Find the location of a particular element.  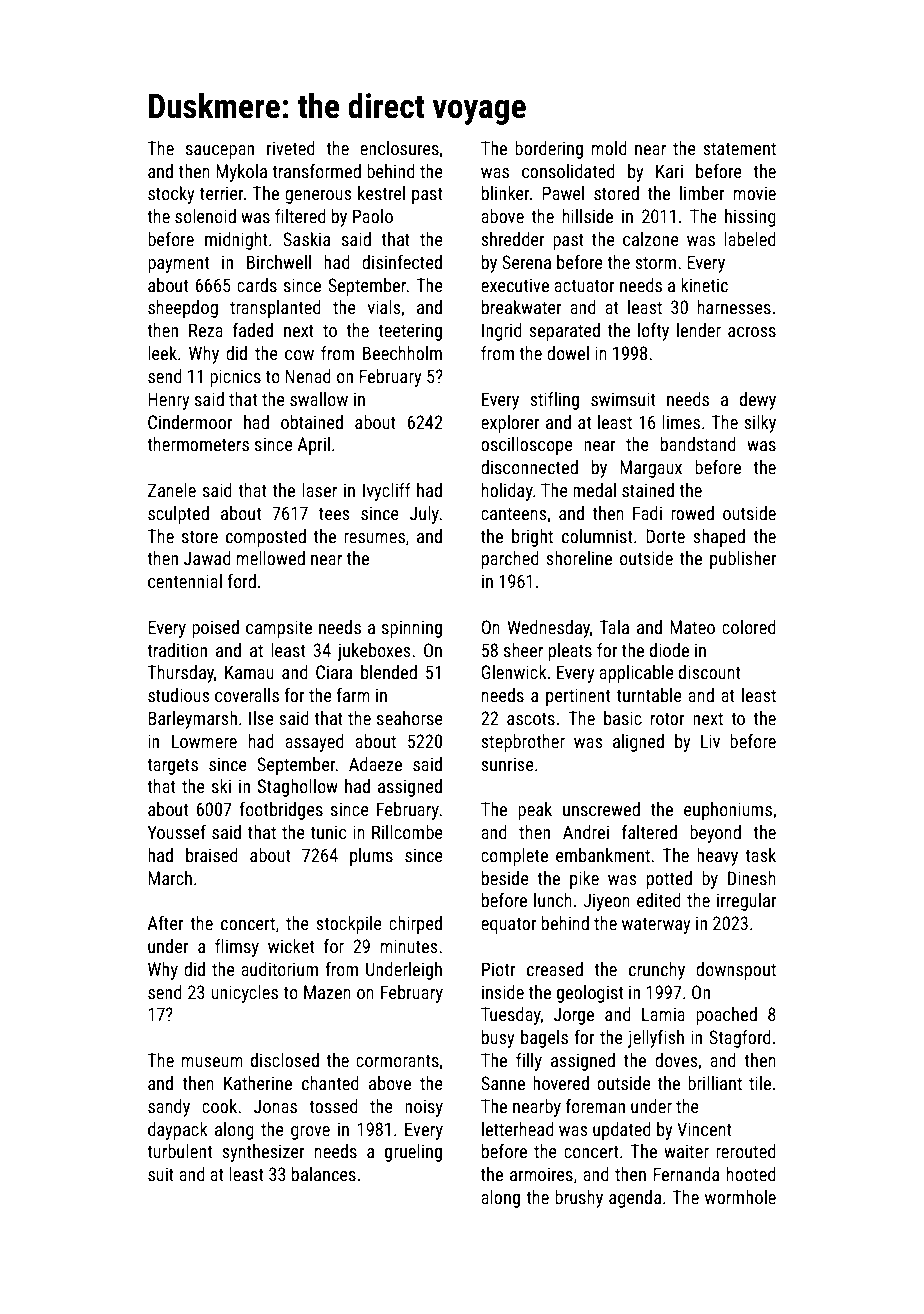

across is located at coordinates (752, 332).
